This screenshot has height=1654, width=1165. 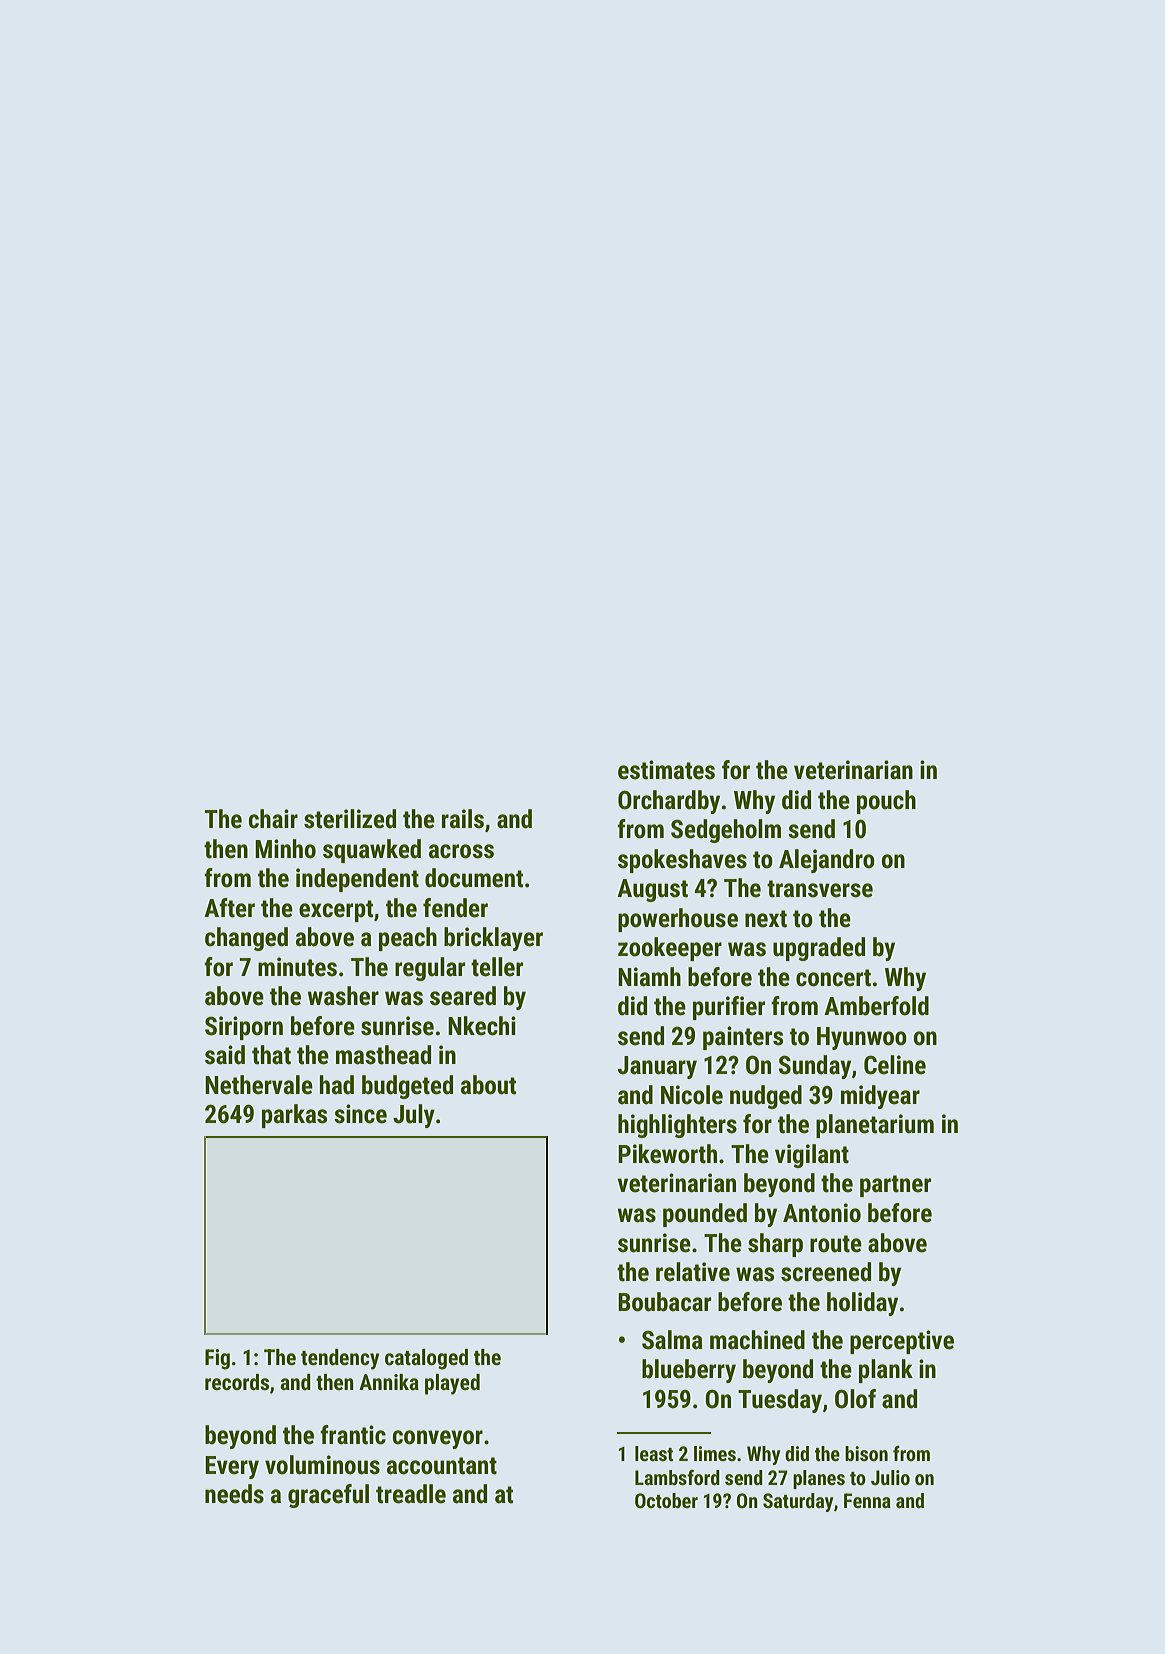 What do you see at coordinates (866, 1453) in the screenshot?
I see `bison` at bounding box center [866, 1453].
